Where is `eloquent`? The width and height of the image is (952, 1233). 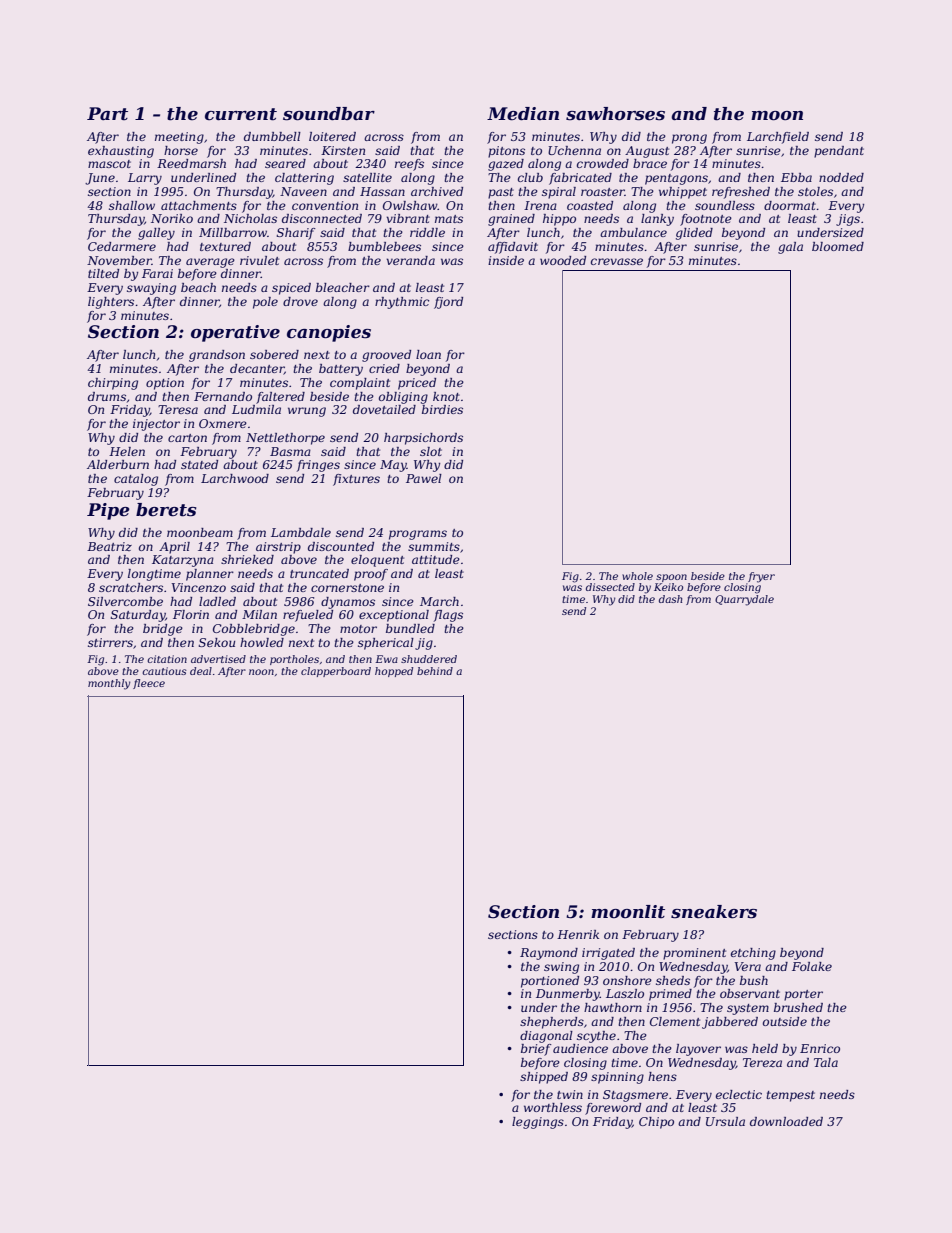
eloquent is located at coordinates (377, 561).
